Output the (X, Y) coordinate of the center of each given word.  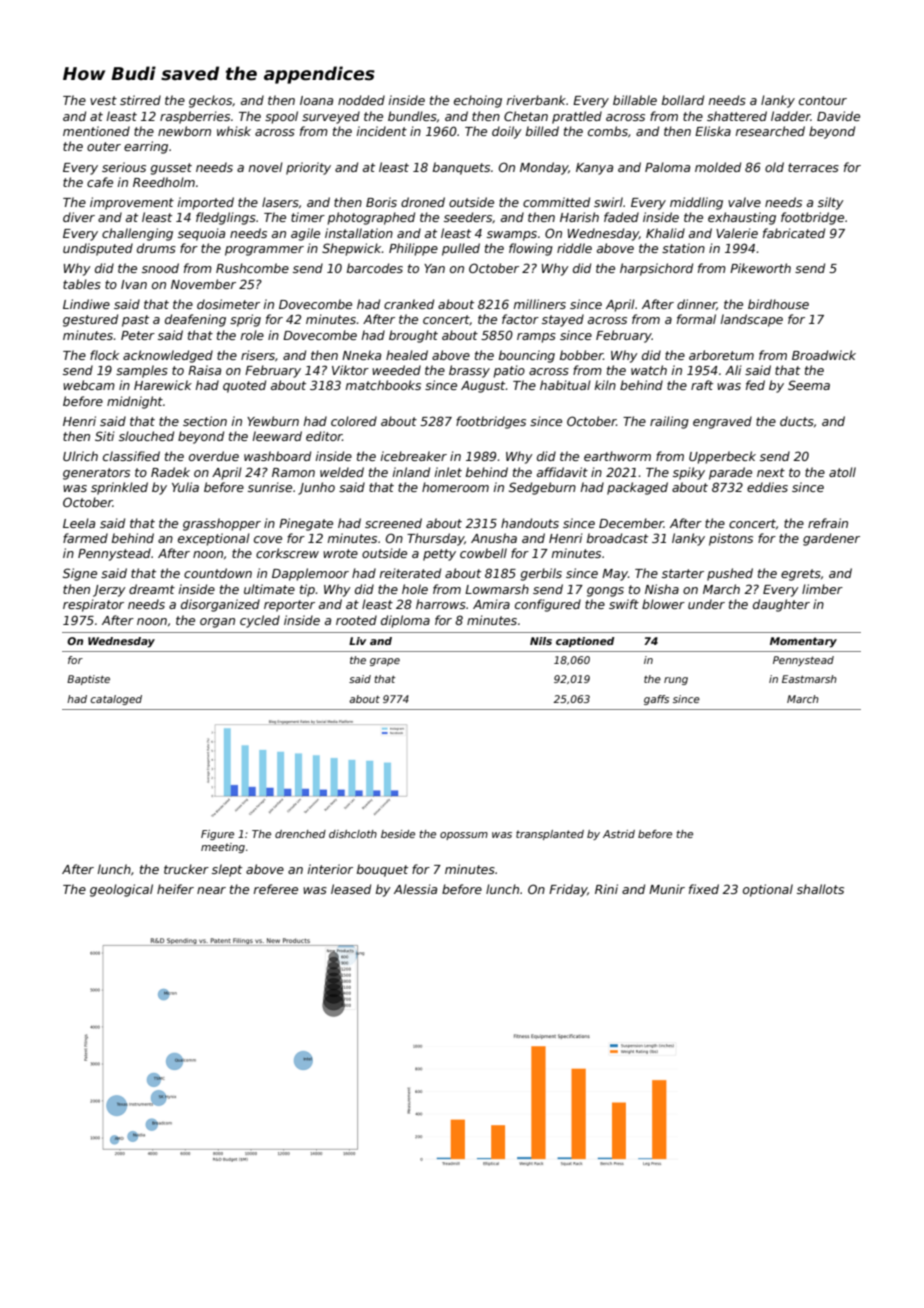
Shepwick (352, 249)
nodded (361, 100)
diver (79, 217)
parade (730, 473)
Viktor (350, 370)
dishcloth (353, 834)
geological (121, 890)
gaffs (656, 700)
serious (124, 167)
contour (823, 100)
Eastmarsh (809, 679)
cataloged (116, 700)
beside (398, 834)
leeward (277, 436)
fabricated (794, 233)
